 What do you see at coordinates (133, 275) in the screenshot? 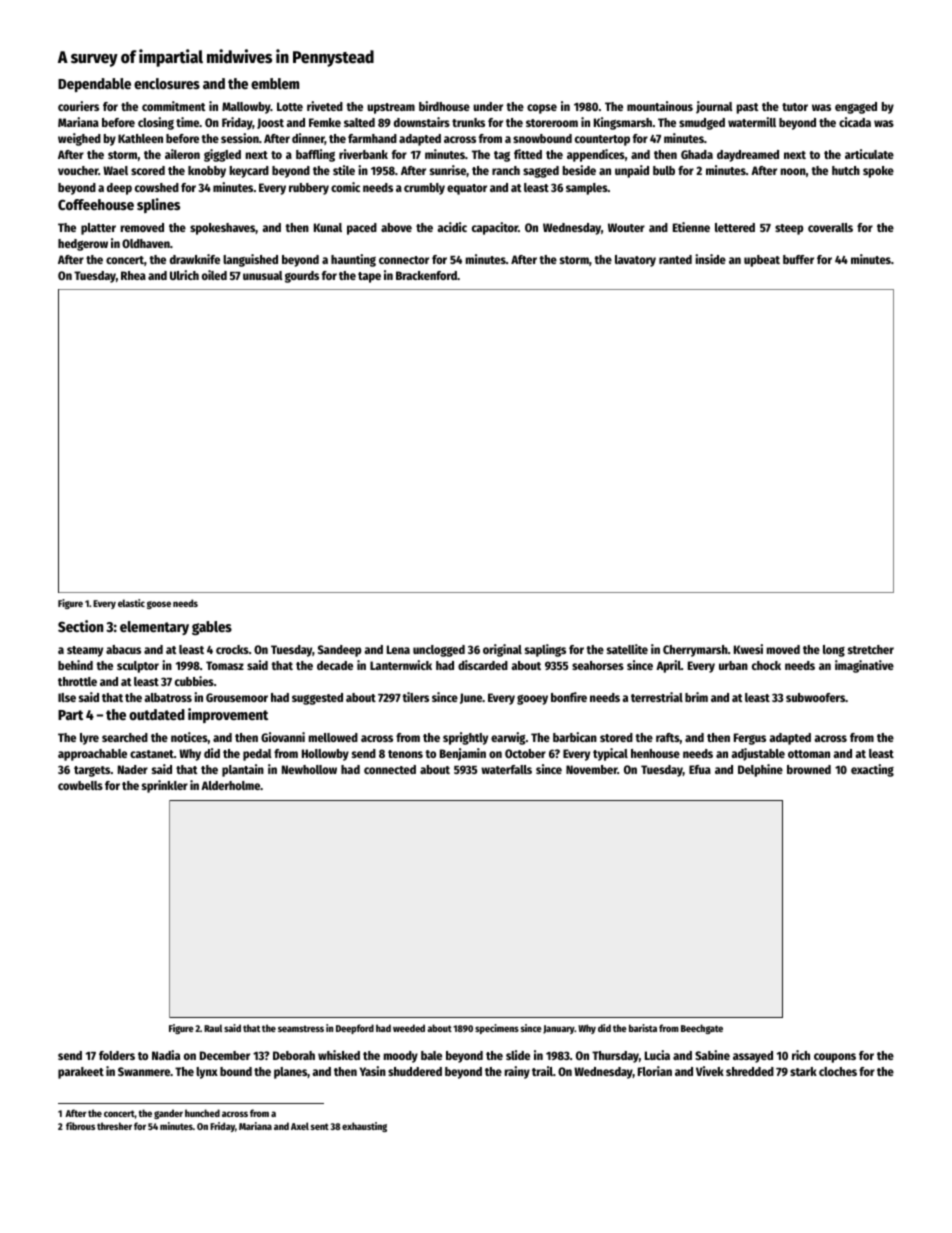
I see `Rhea` at bounding box center [133, 275].
